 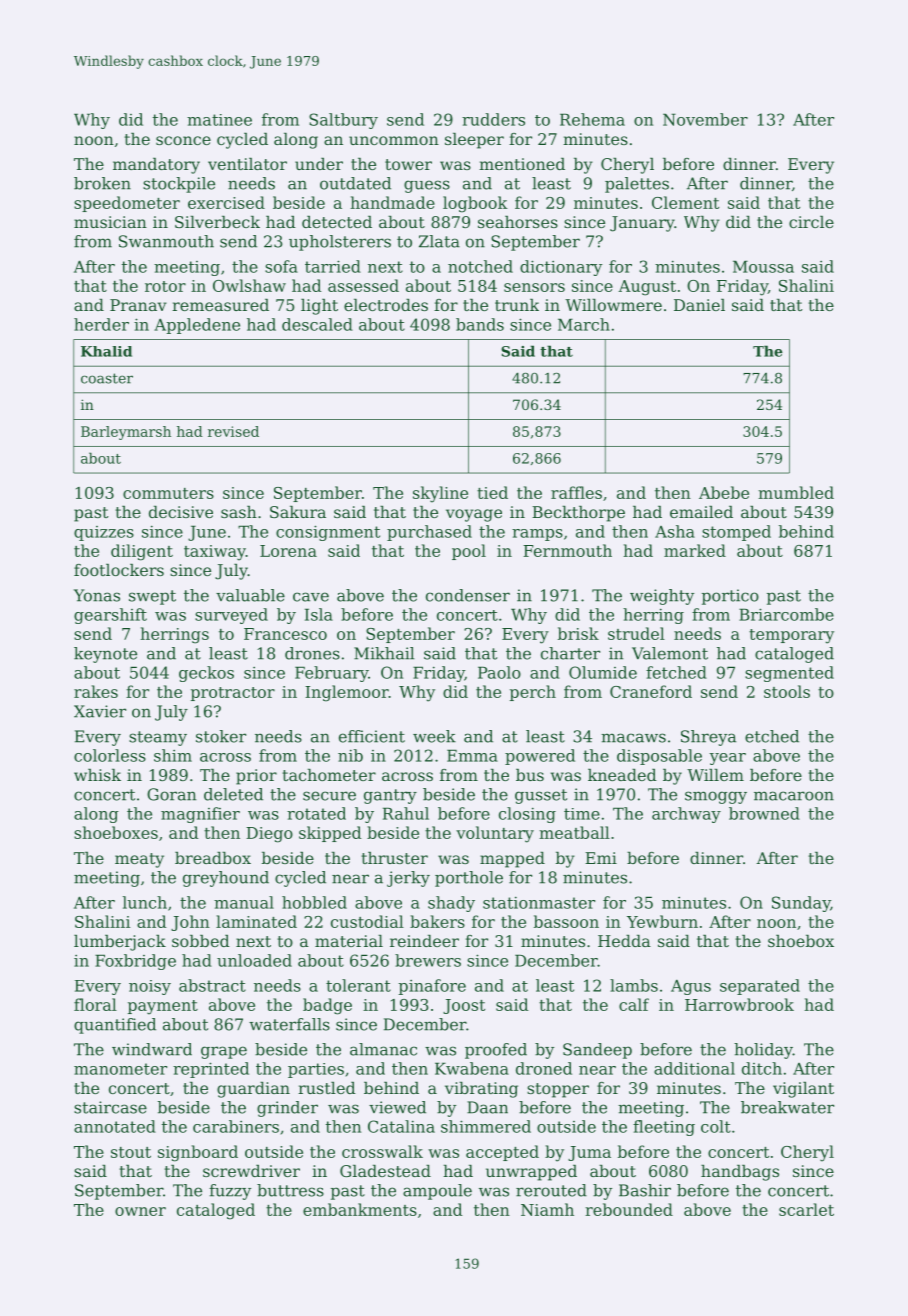 I want to click on November, so click(x=705, y=119).
